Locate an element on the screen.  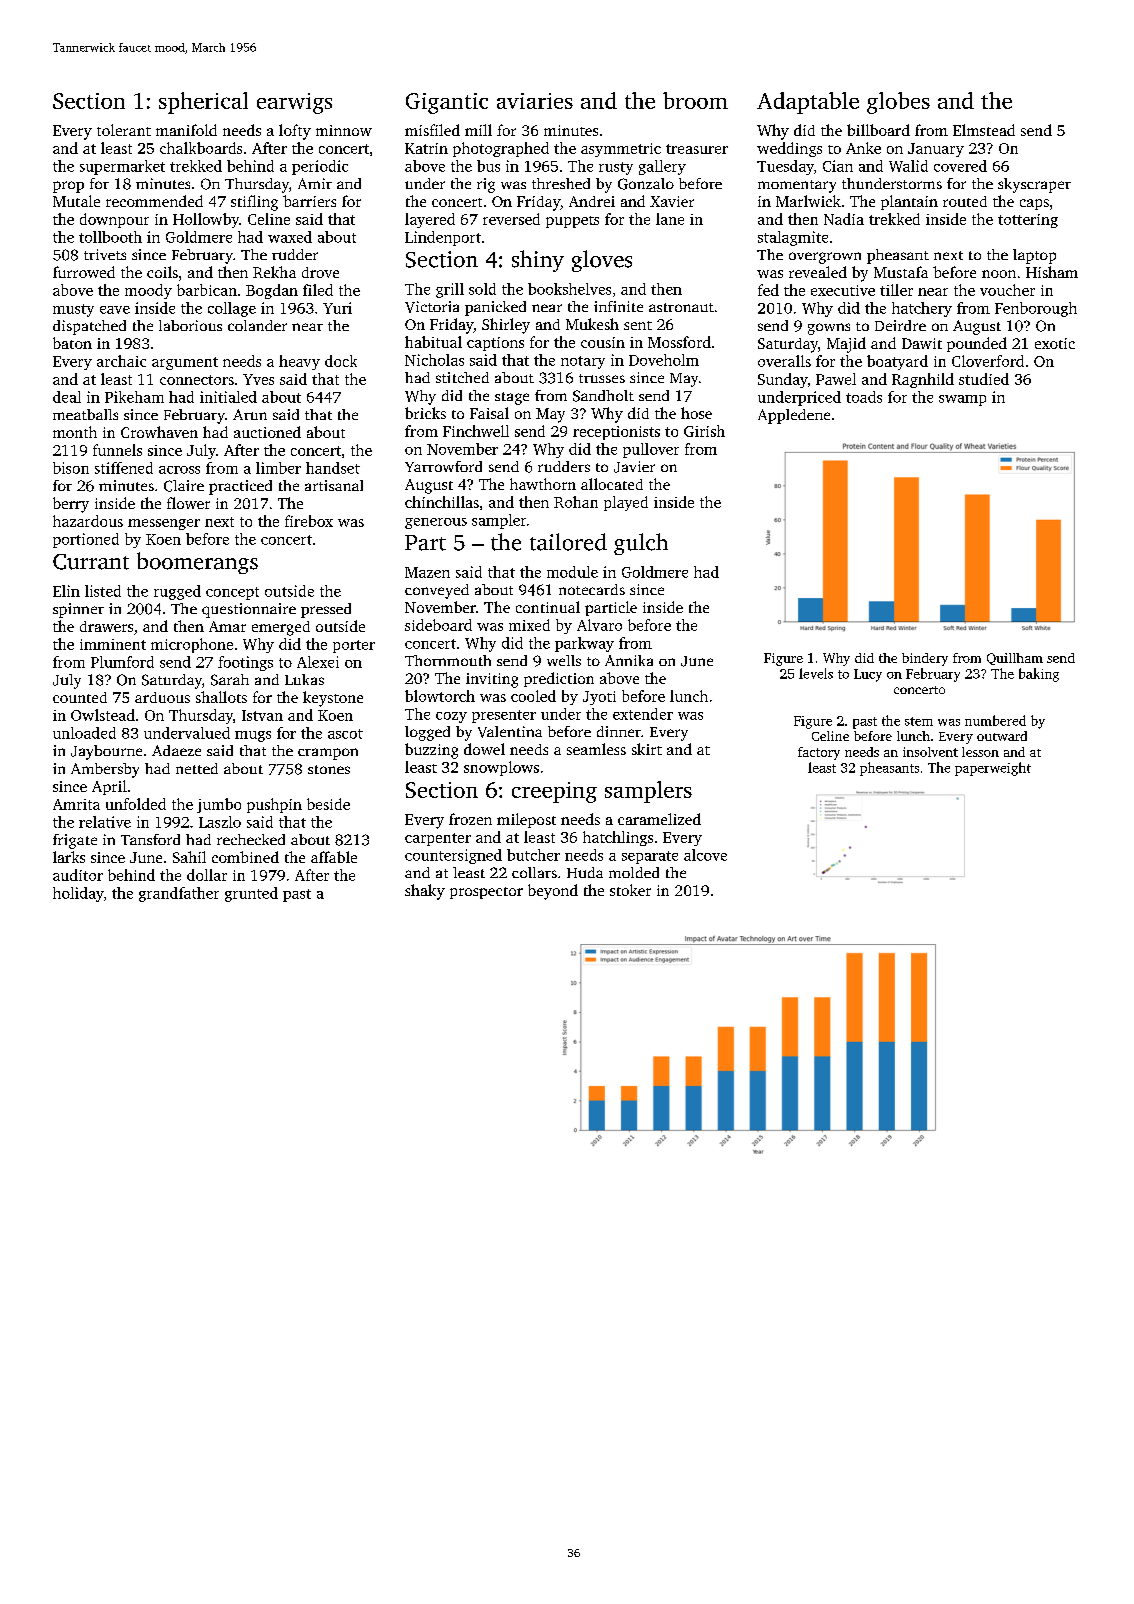
Ragnhild is located at coordinates (923, 380).
